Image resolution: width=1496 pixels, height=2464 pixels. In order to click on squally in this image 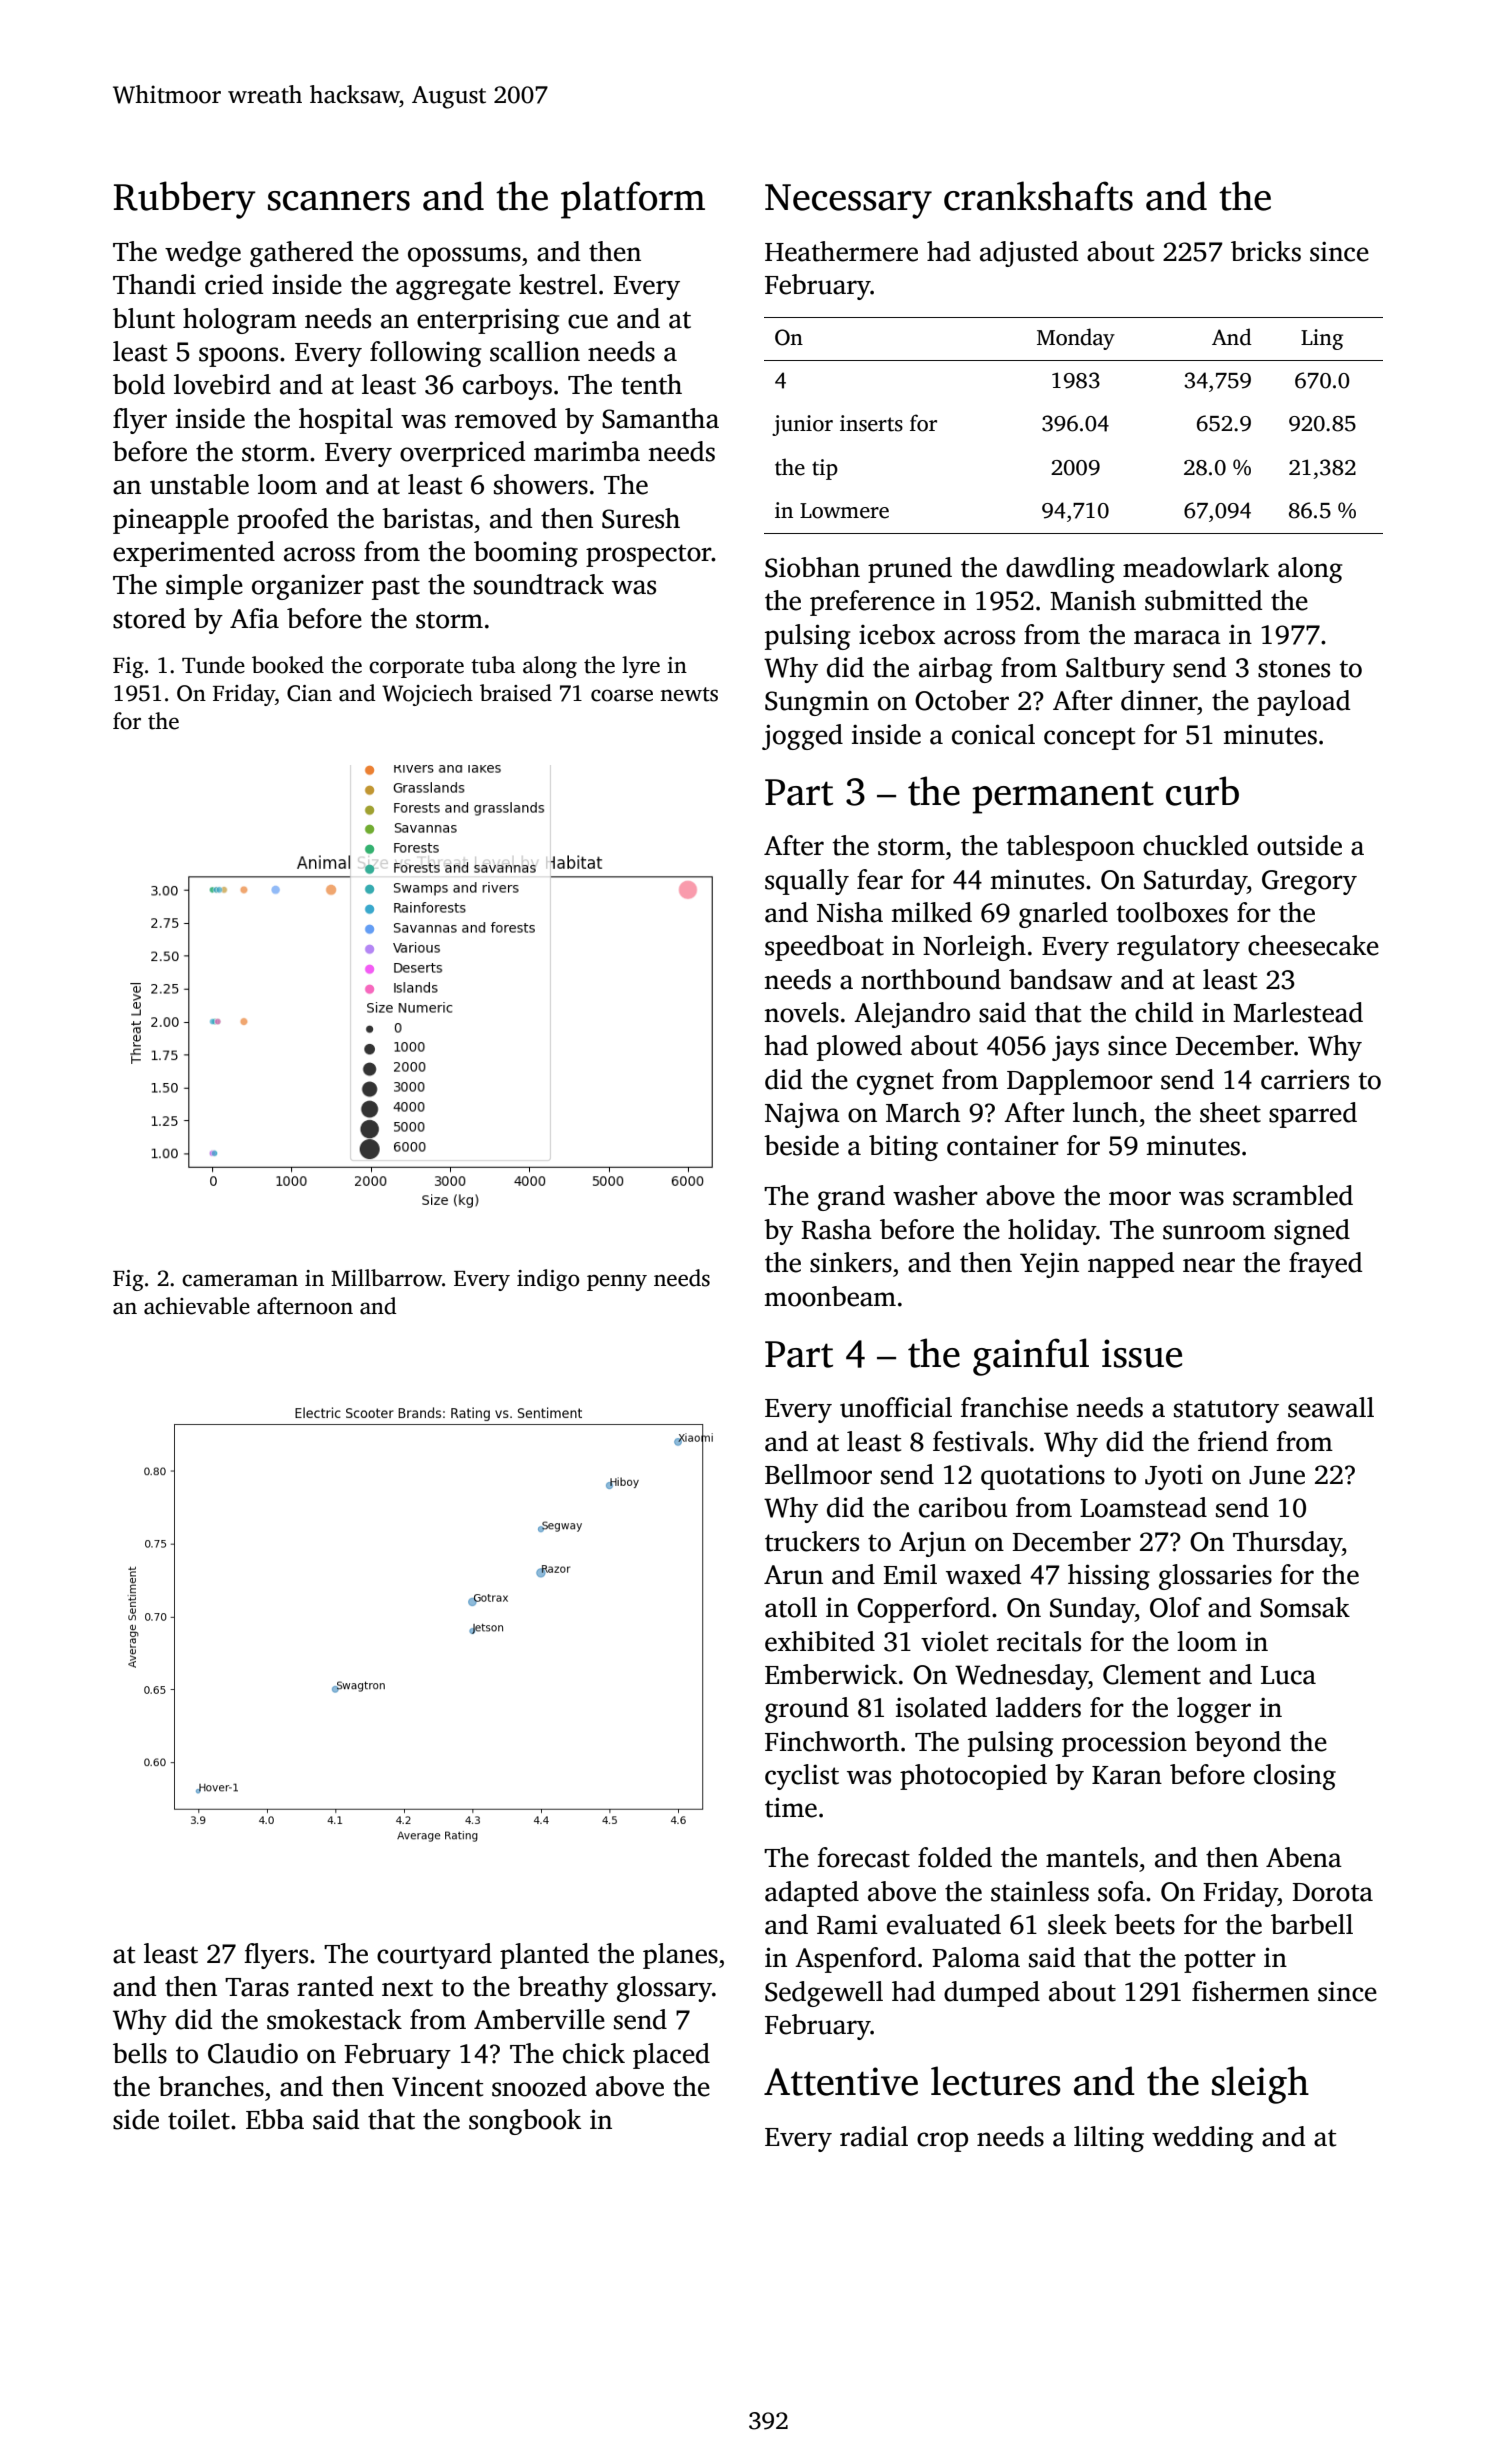, I will do `click(807, 882)`.
